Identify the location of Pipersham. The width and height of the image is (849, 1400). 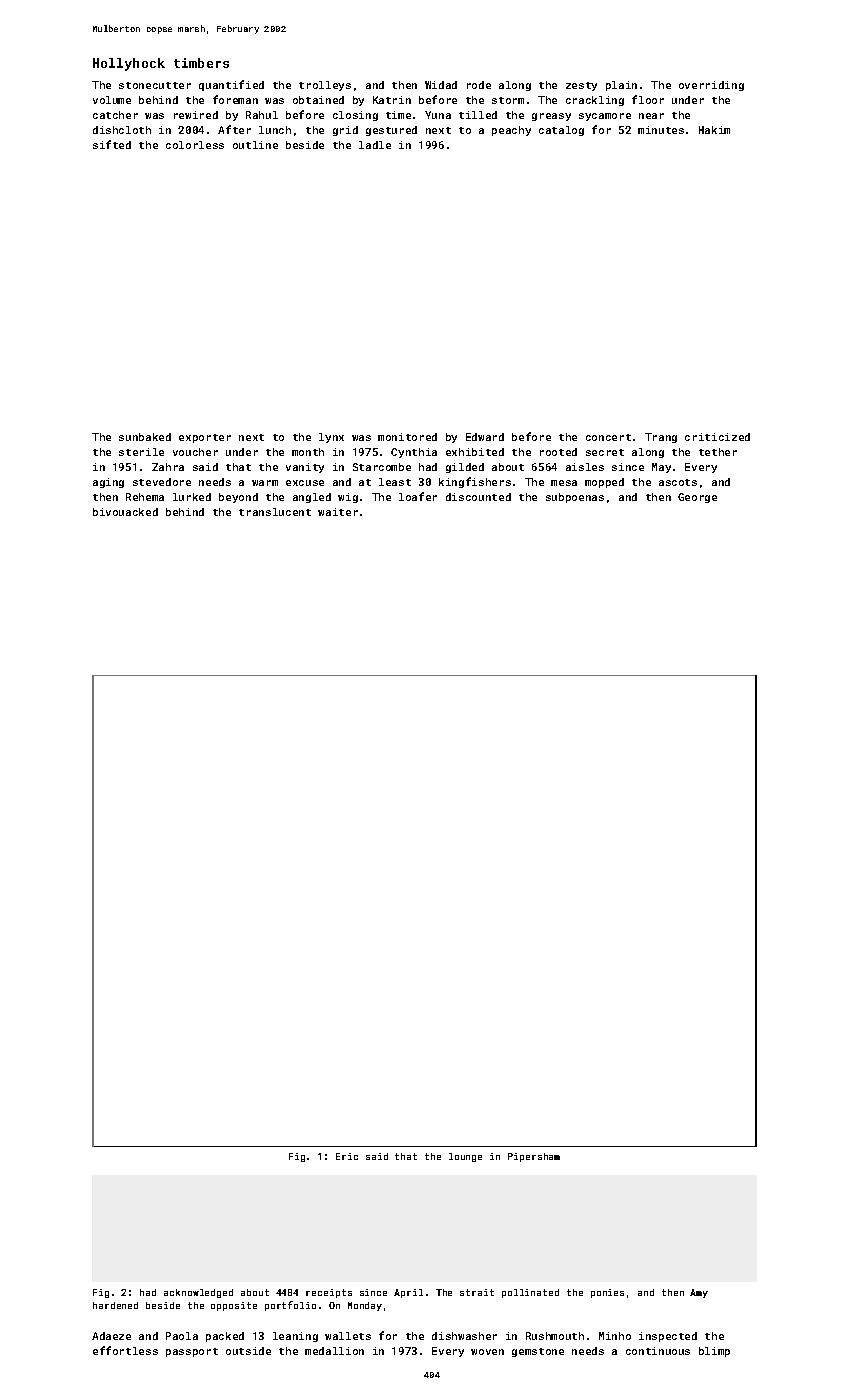
(534, 1157).
